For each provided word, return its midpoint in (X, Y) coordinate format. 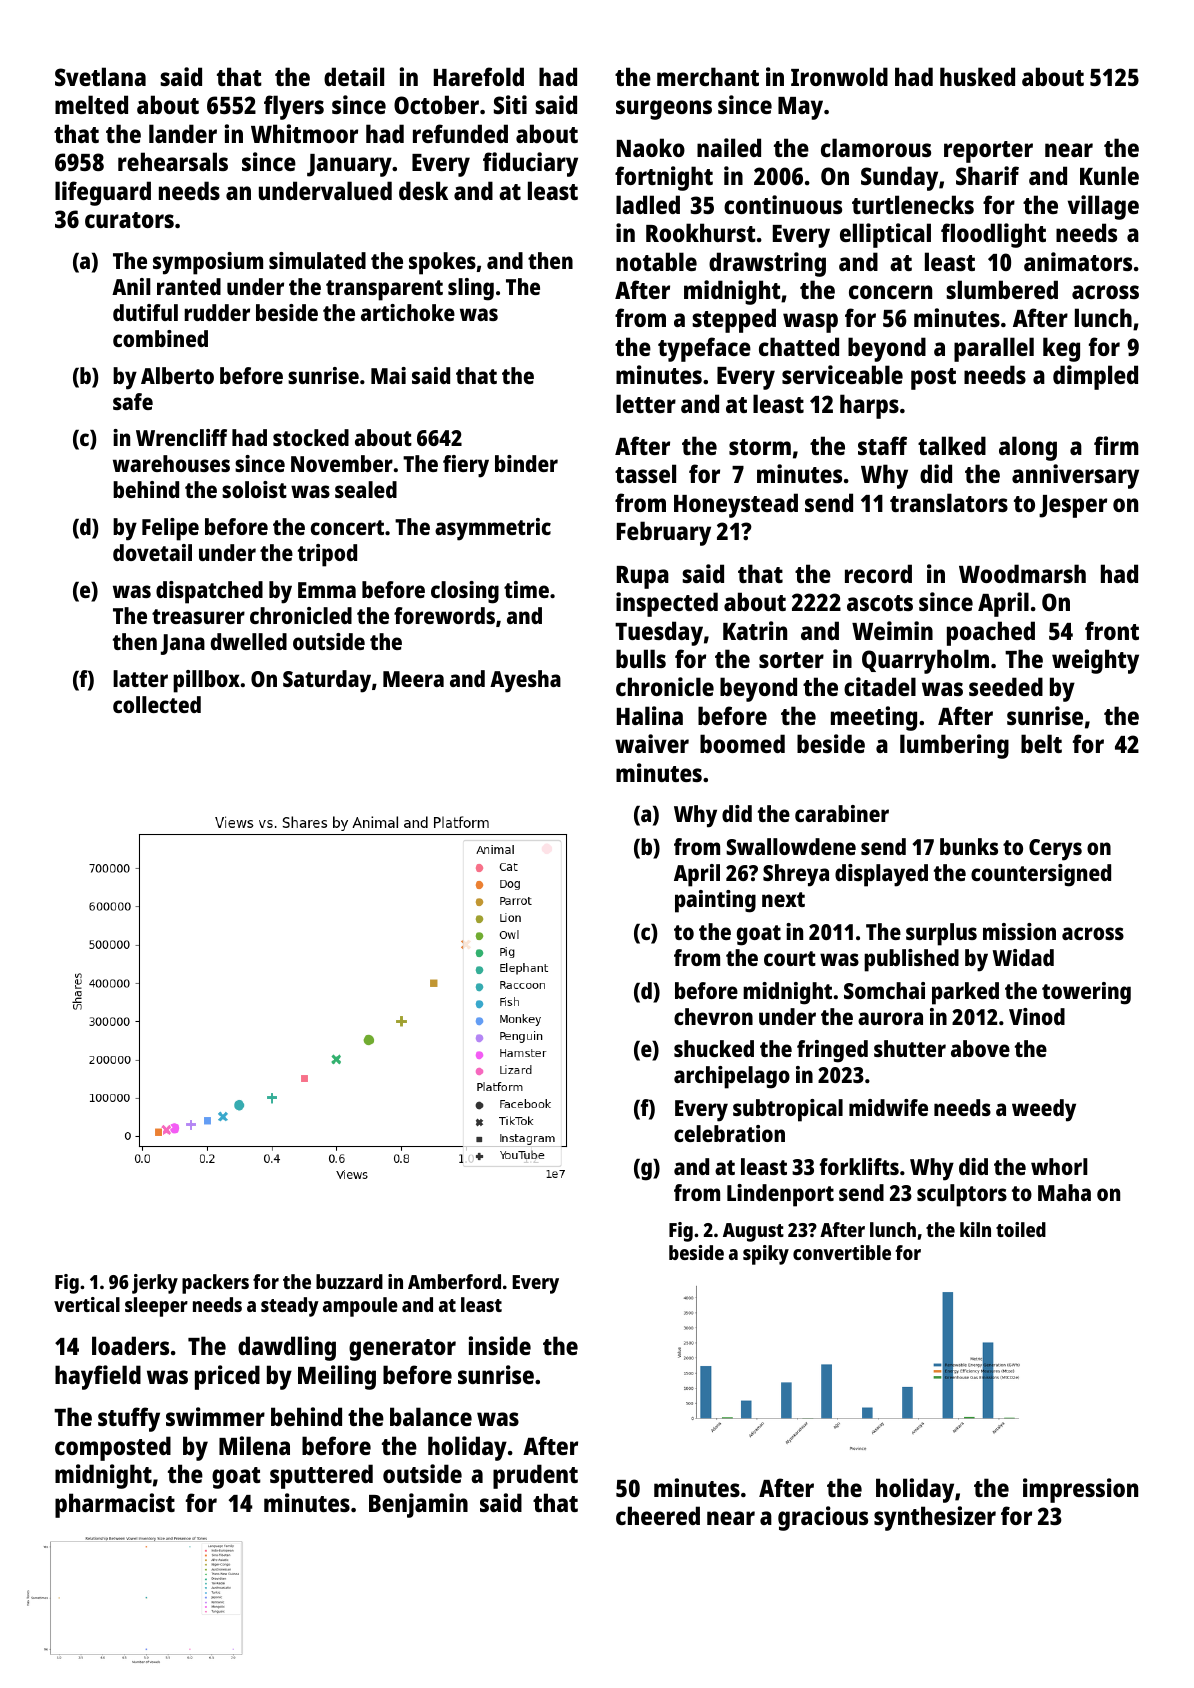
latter (140, 678)
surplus (941, 934)
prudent (535, 1476)
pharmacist (115, 1505)
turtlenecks (913, 204)
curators (129, 220)
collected (157, 704)
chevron (713, 1016)
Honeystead (736, 505)
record (878, 573)
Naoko (651, 147)
